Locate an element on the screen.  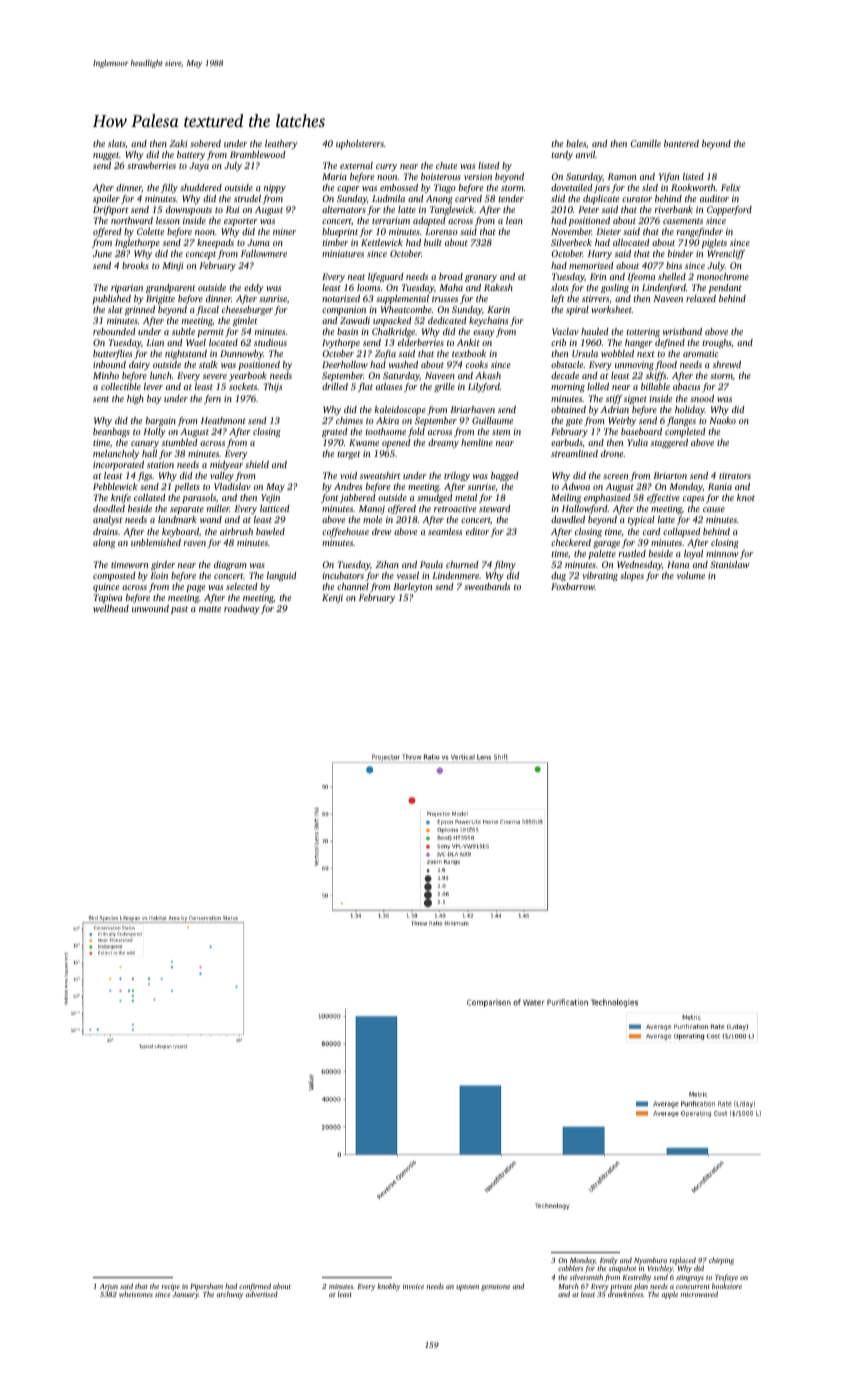
volume is located at coordinates (691, 575).
